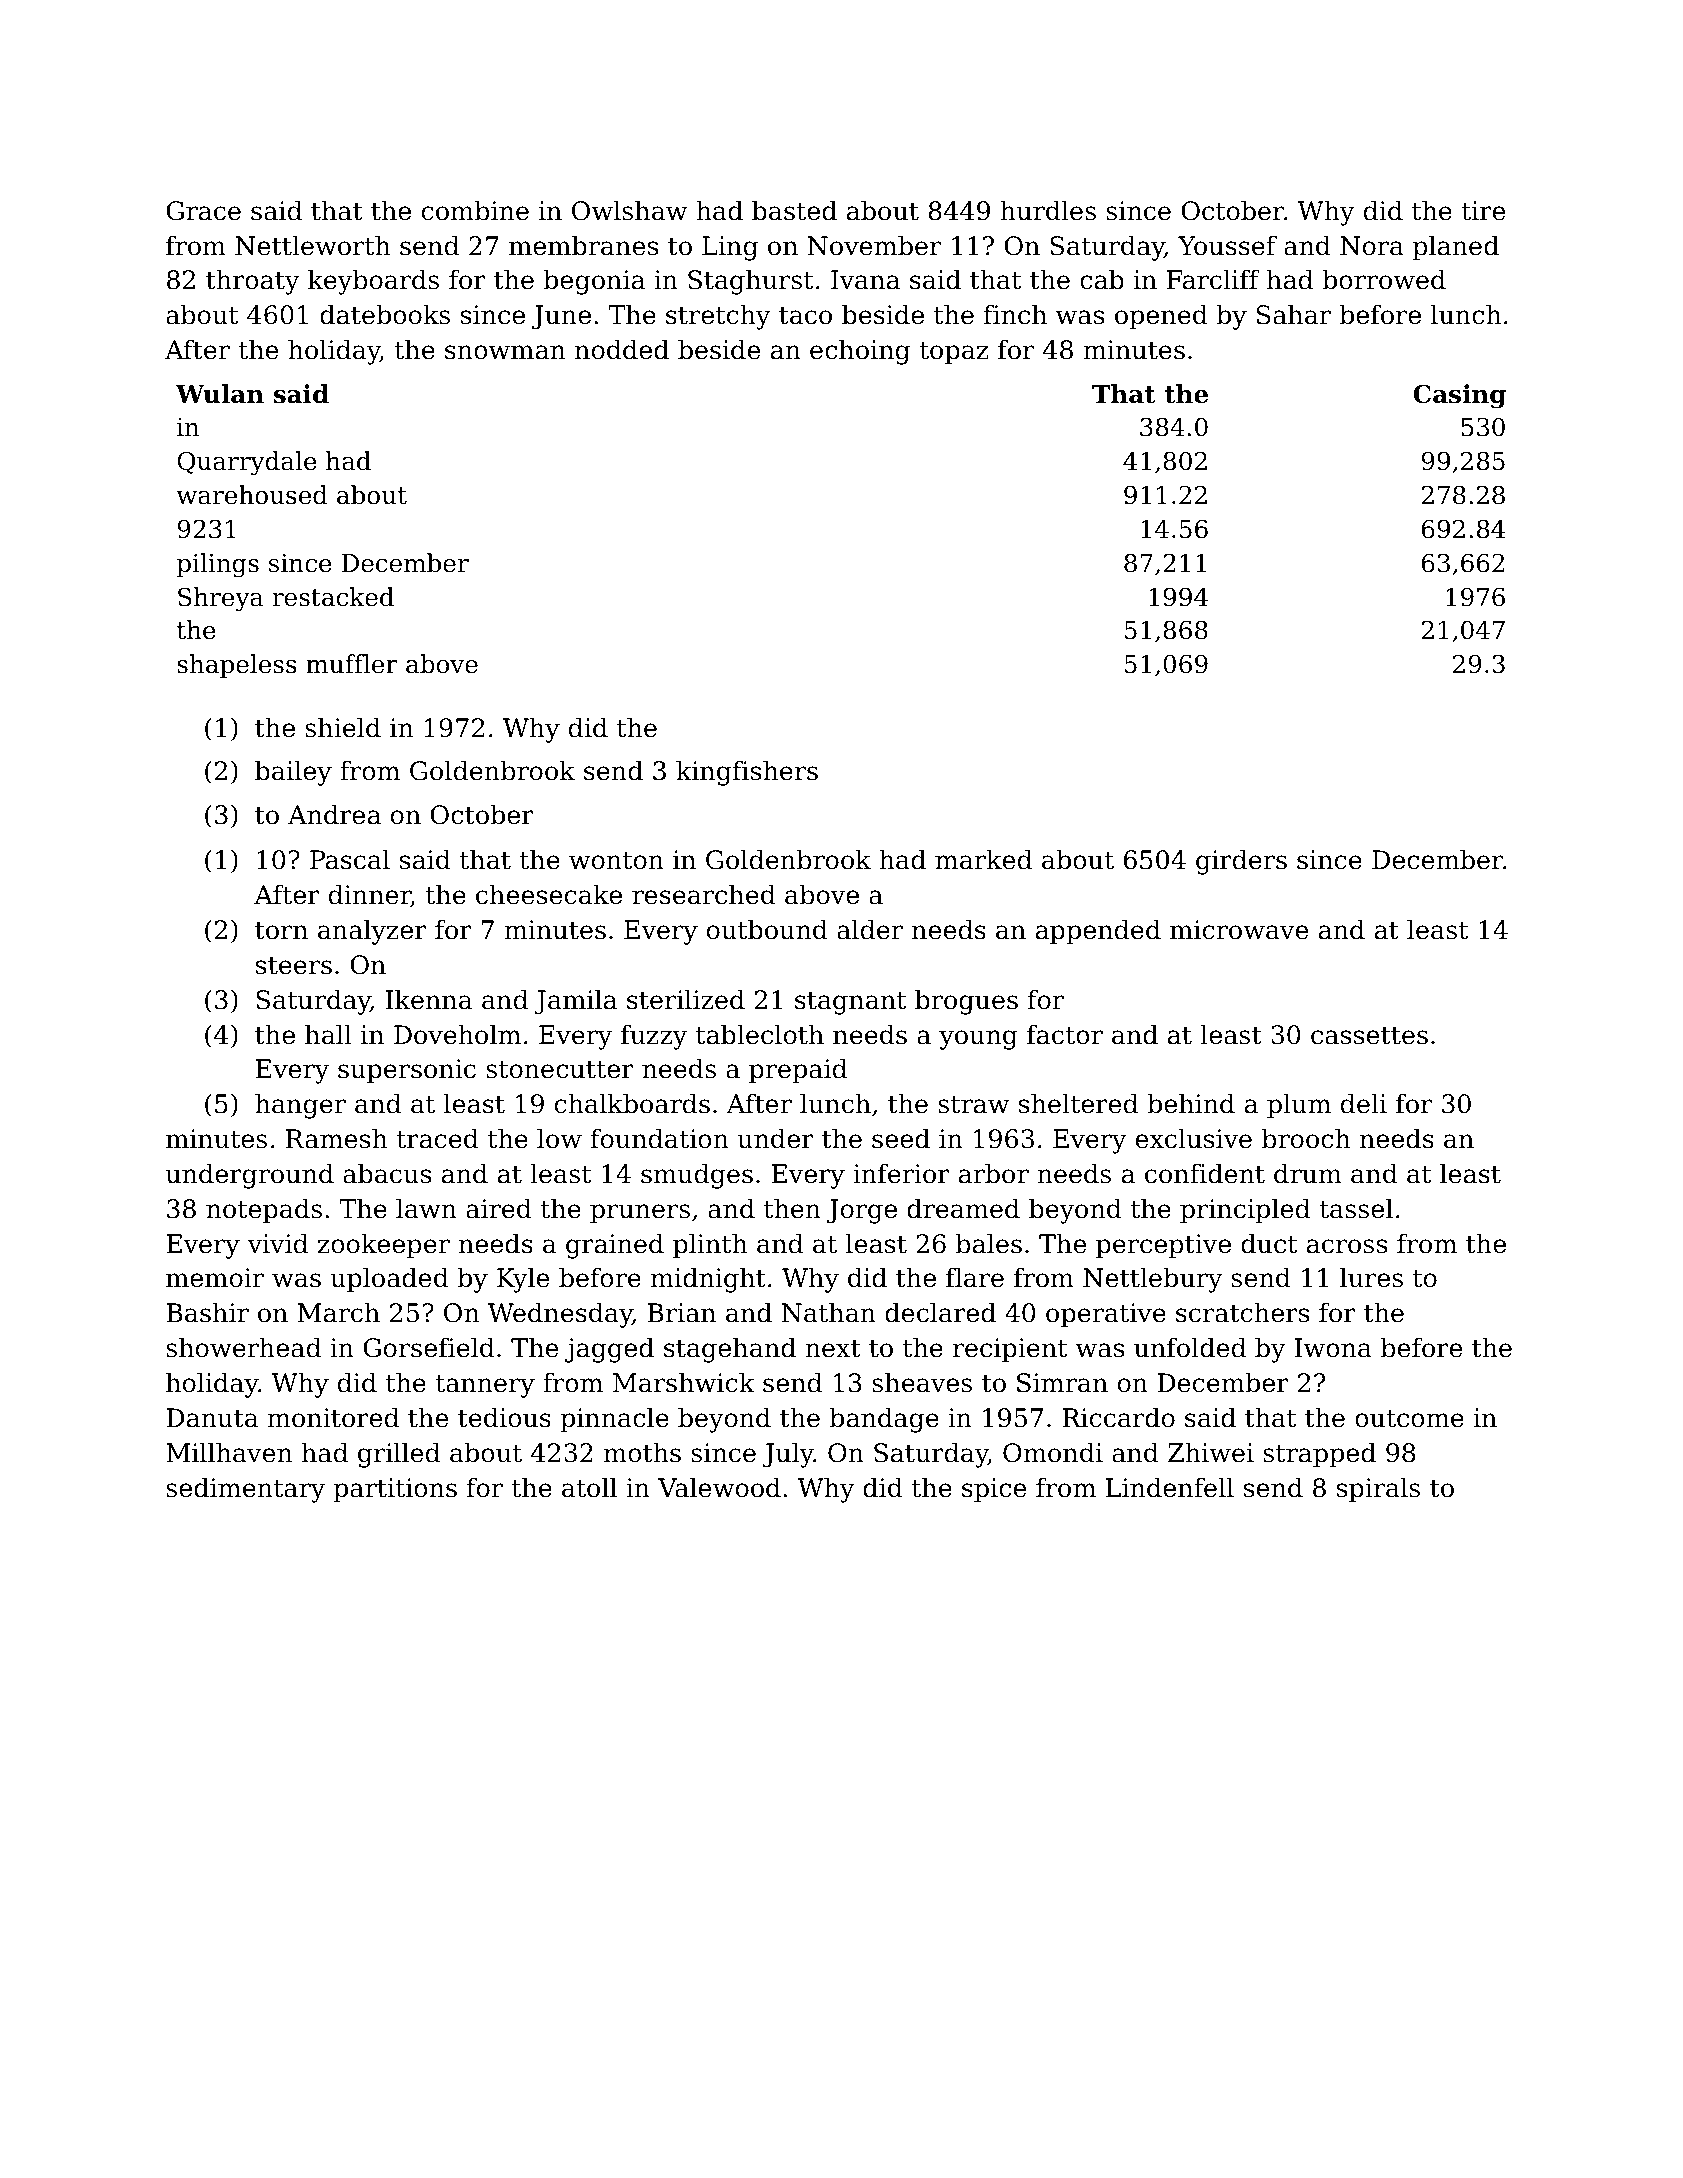  Describe the element at coordinates (1015, 314) in the screenshot. I see `finch` at that location.
